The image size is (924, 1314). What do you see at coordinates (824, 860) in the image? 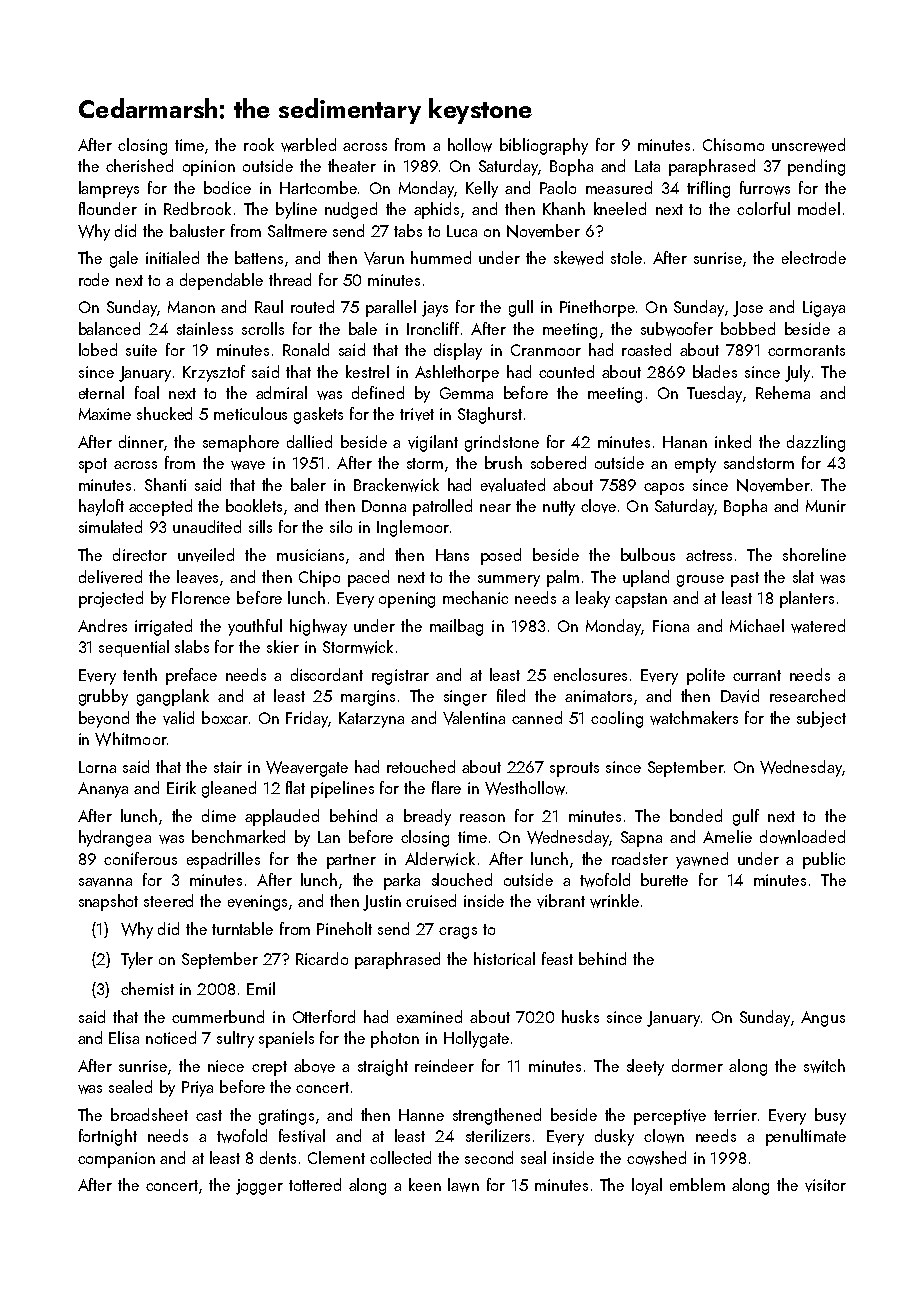
I see `public` at bounding box center [824, 860].
